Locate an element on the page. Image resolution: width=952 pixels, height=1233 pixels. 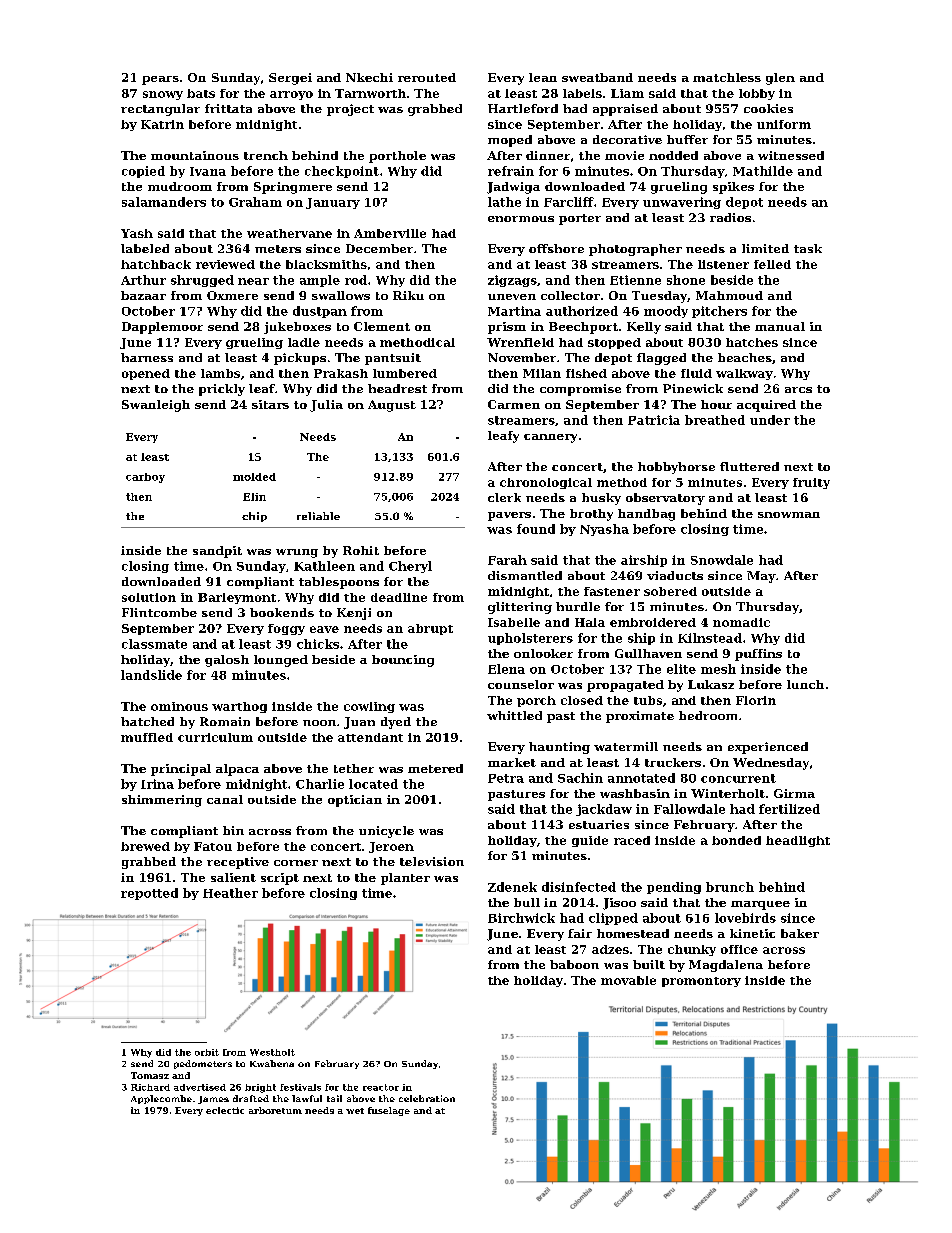
clerk is located at coordinates (504, 497).
